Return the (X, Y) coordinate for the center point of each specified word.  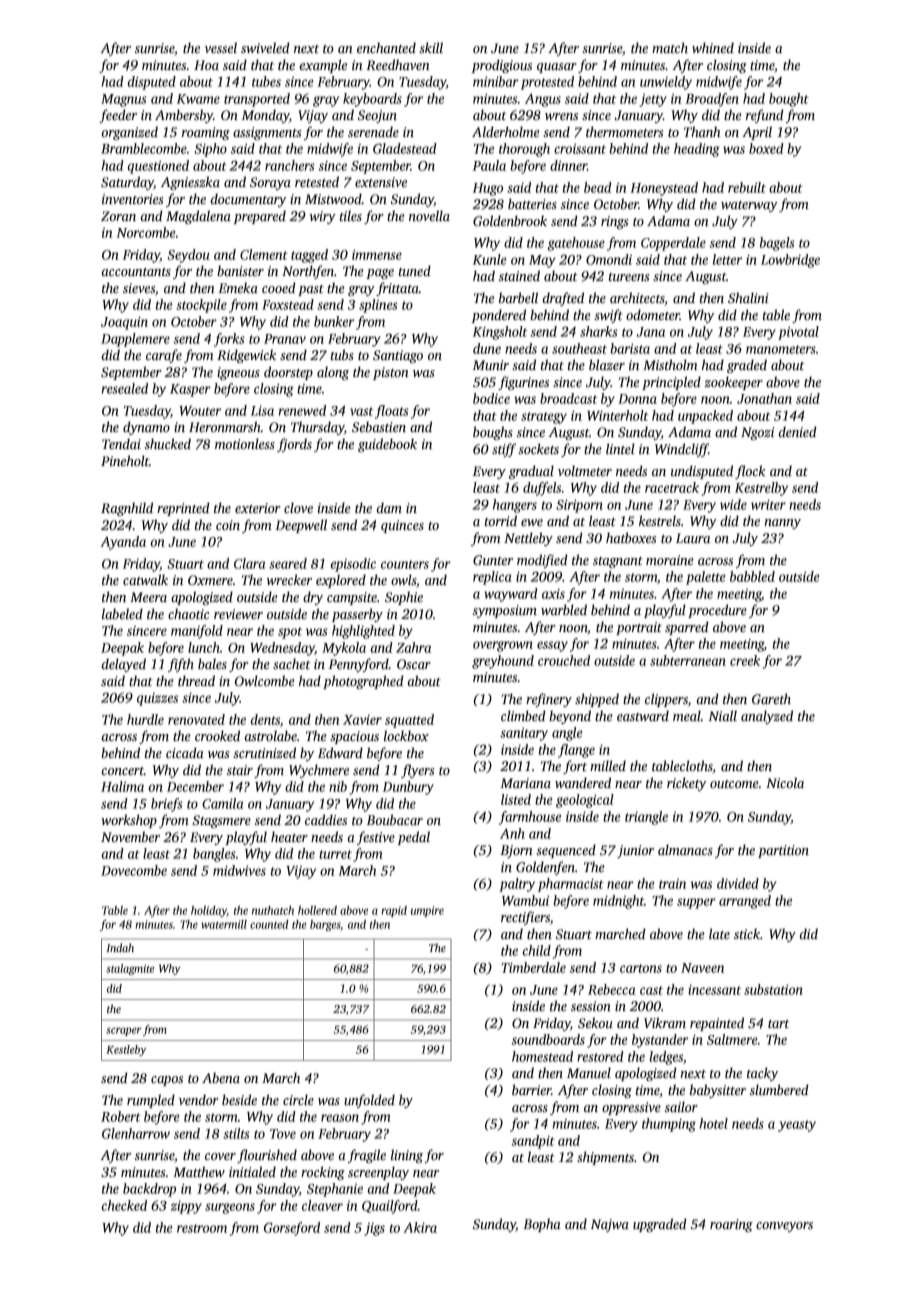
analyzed (767, 717)
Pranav (285, 339)
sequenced (566, 851)
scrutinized (264, 752)
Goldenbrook (510, 220)
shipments (605, 1158)
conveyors (784, 1227)
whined (713, 47)
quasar (557, 68)
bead (598, 187)
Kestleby (126, 1050)
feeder (118, 116)
